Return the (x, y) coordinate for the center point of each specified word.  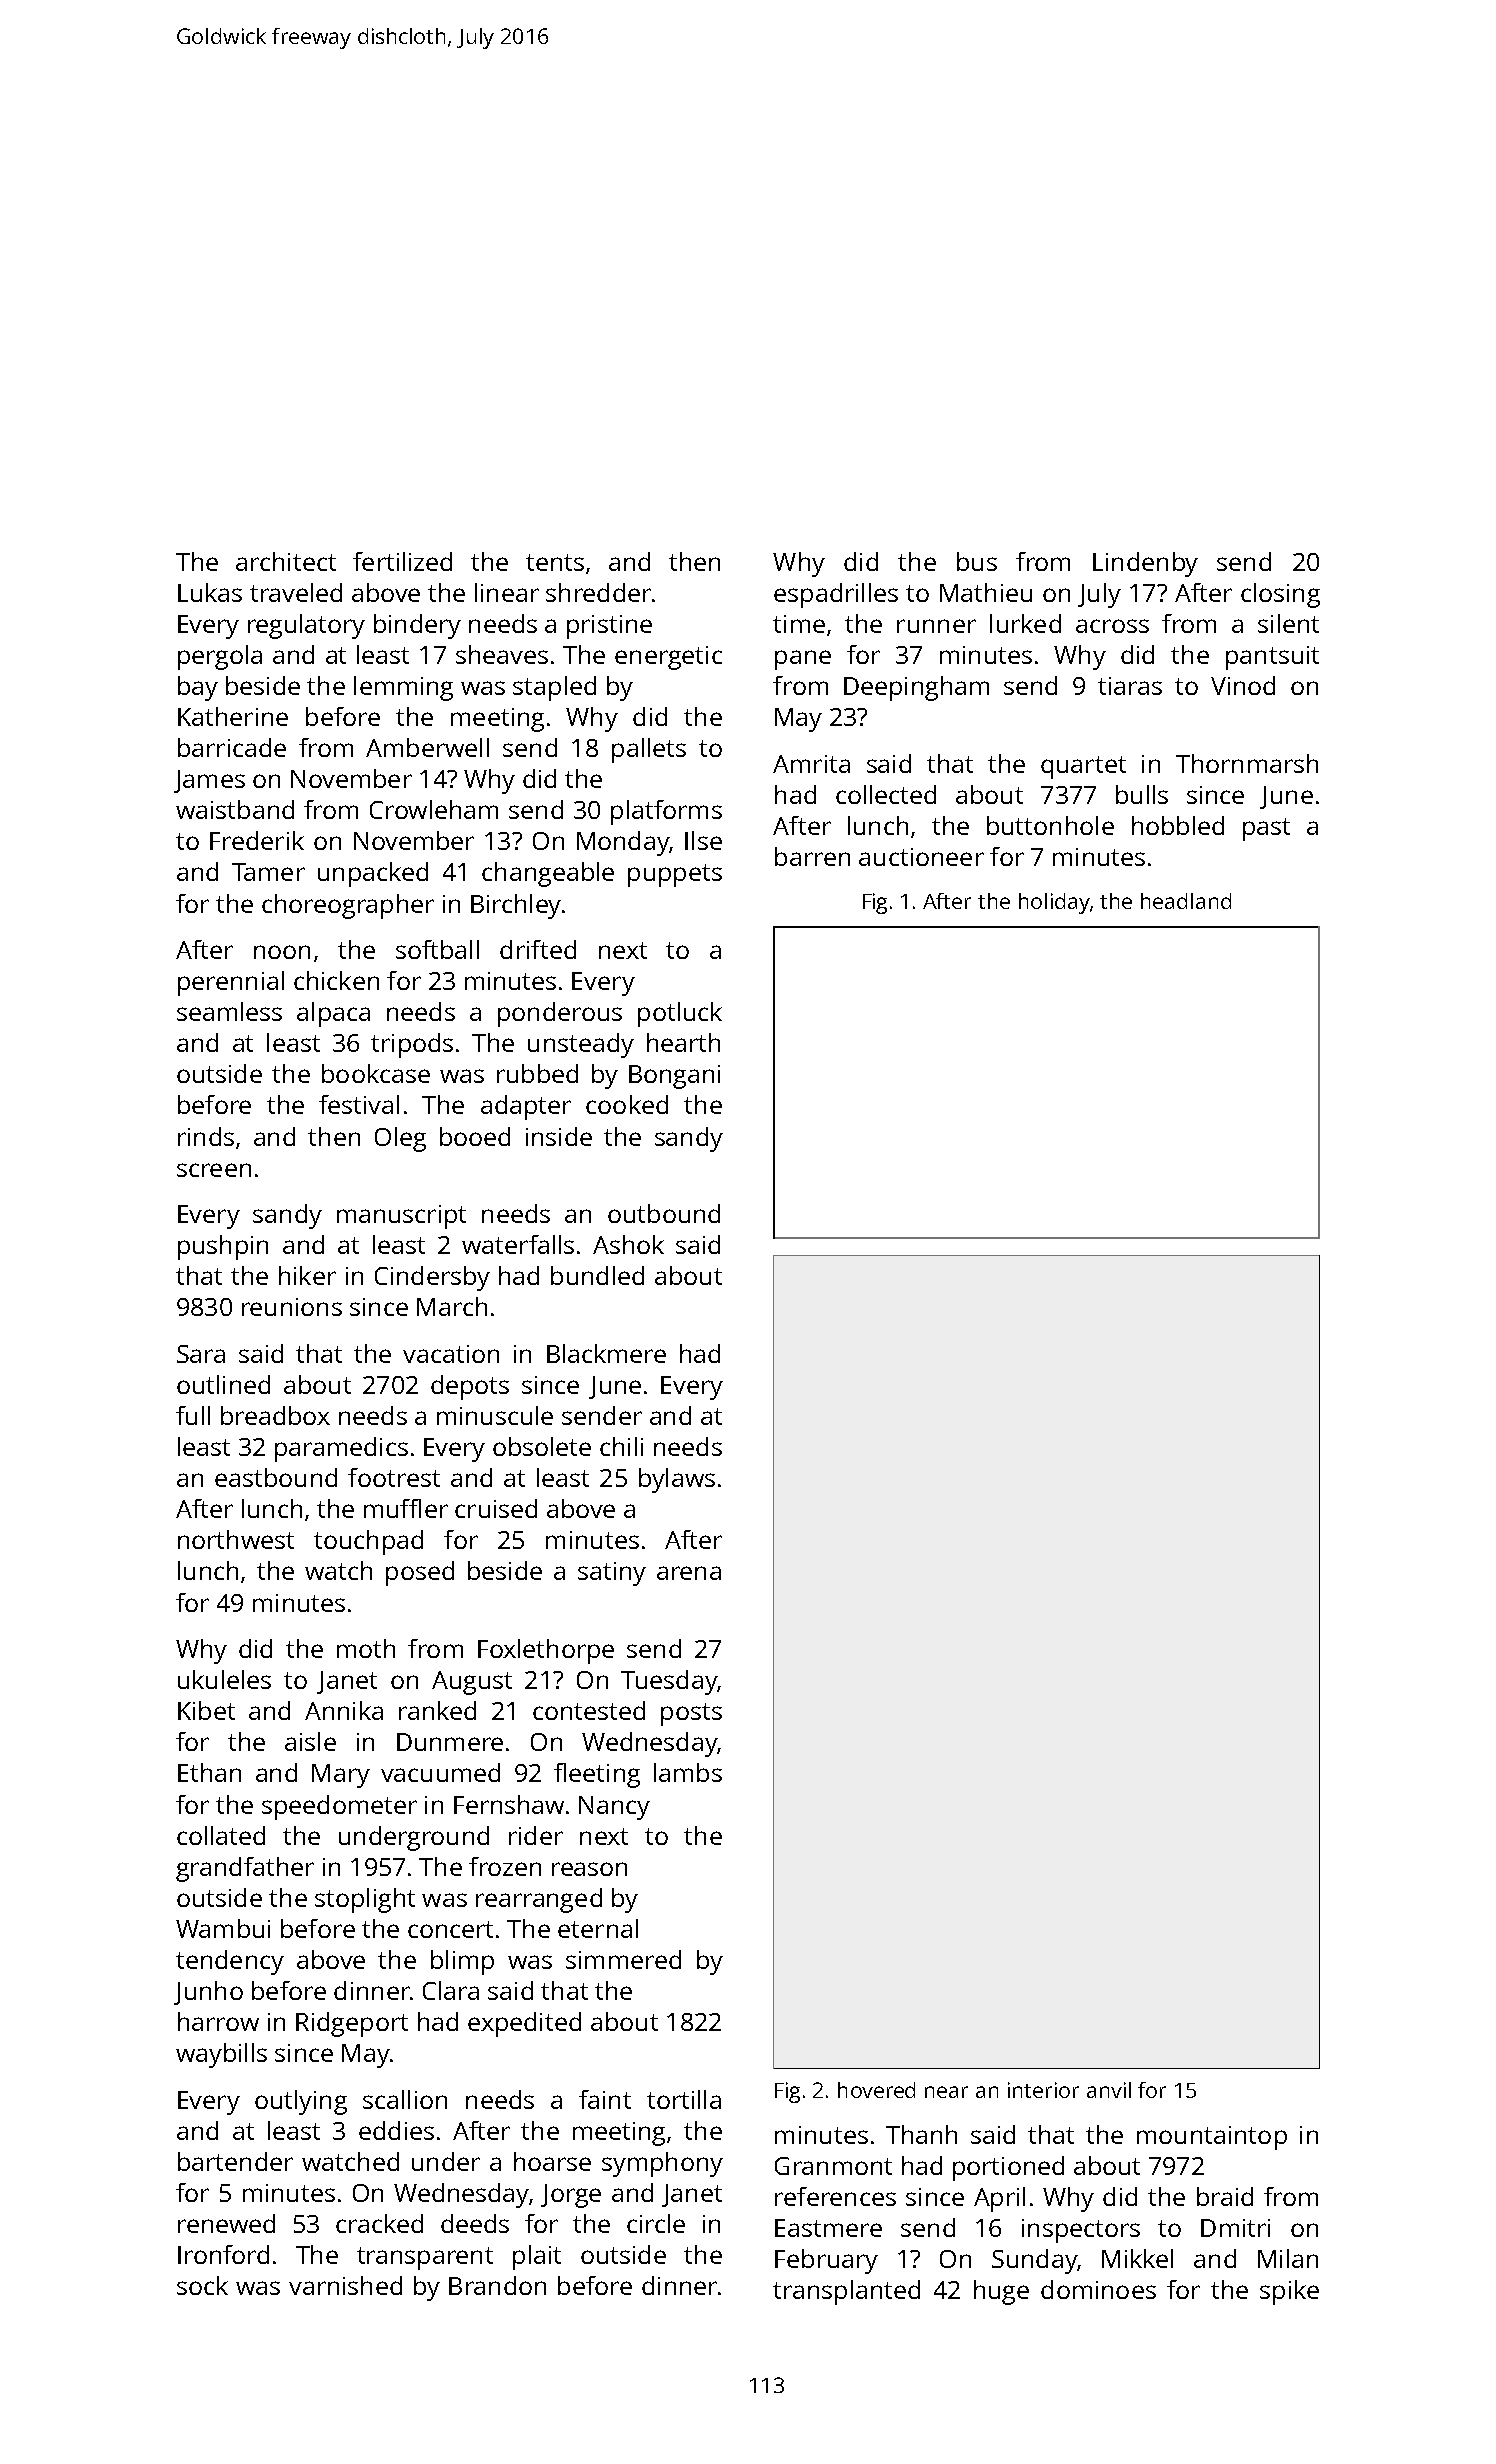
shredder (598, 592)
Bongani (674, 1077)
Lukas (210, 592)
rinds (206, 1136)
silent (1288, 623)
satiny (612, 1574)
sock (202, 2285)
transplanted (846, 2292)
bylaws (677, 1480)
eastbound (276, 1477)
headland (1186, 901)
